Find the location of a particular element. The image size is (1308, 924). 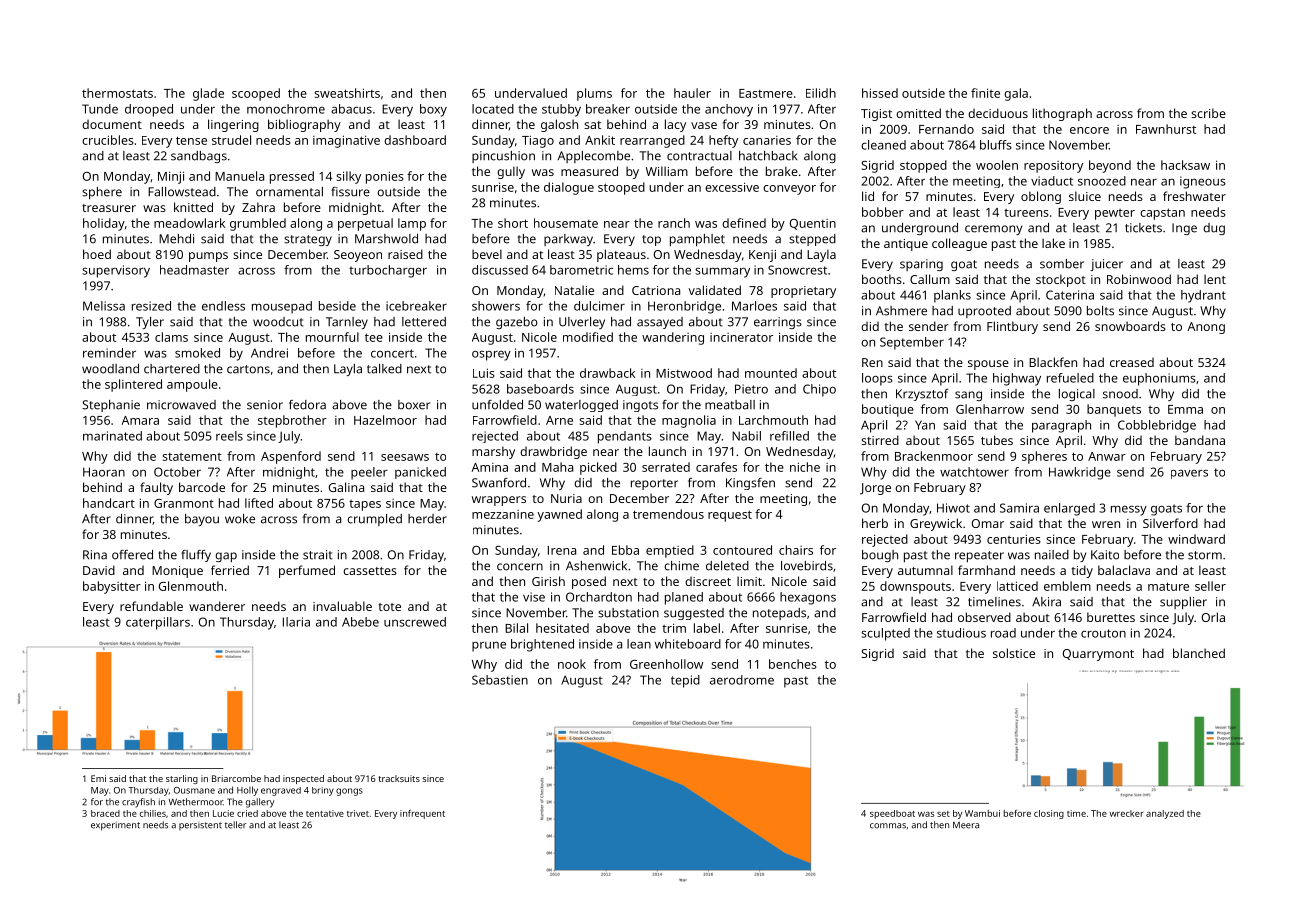

crucibles is located at coordinates (108, 140).
